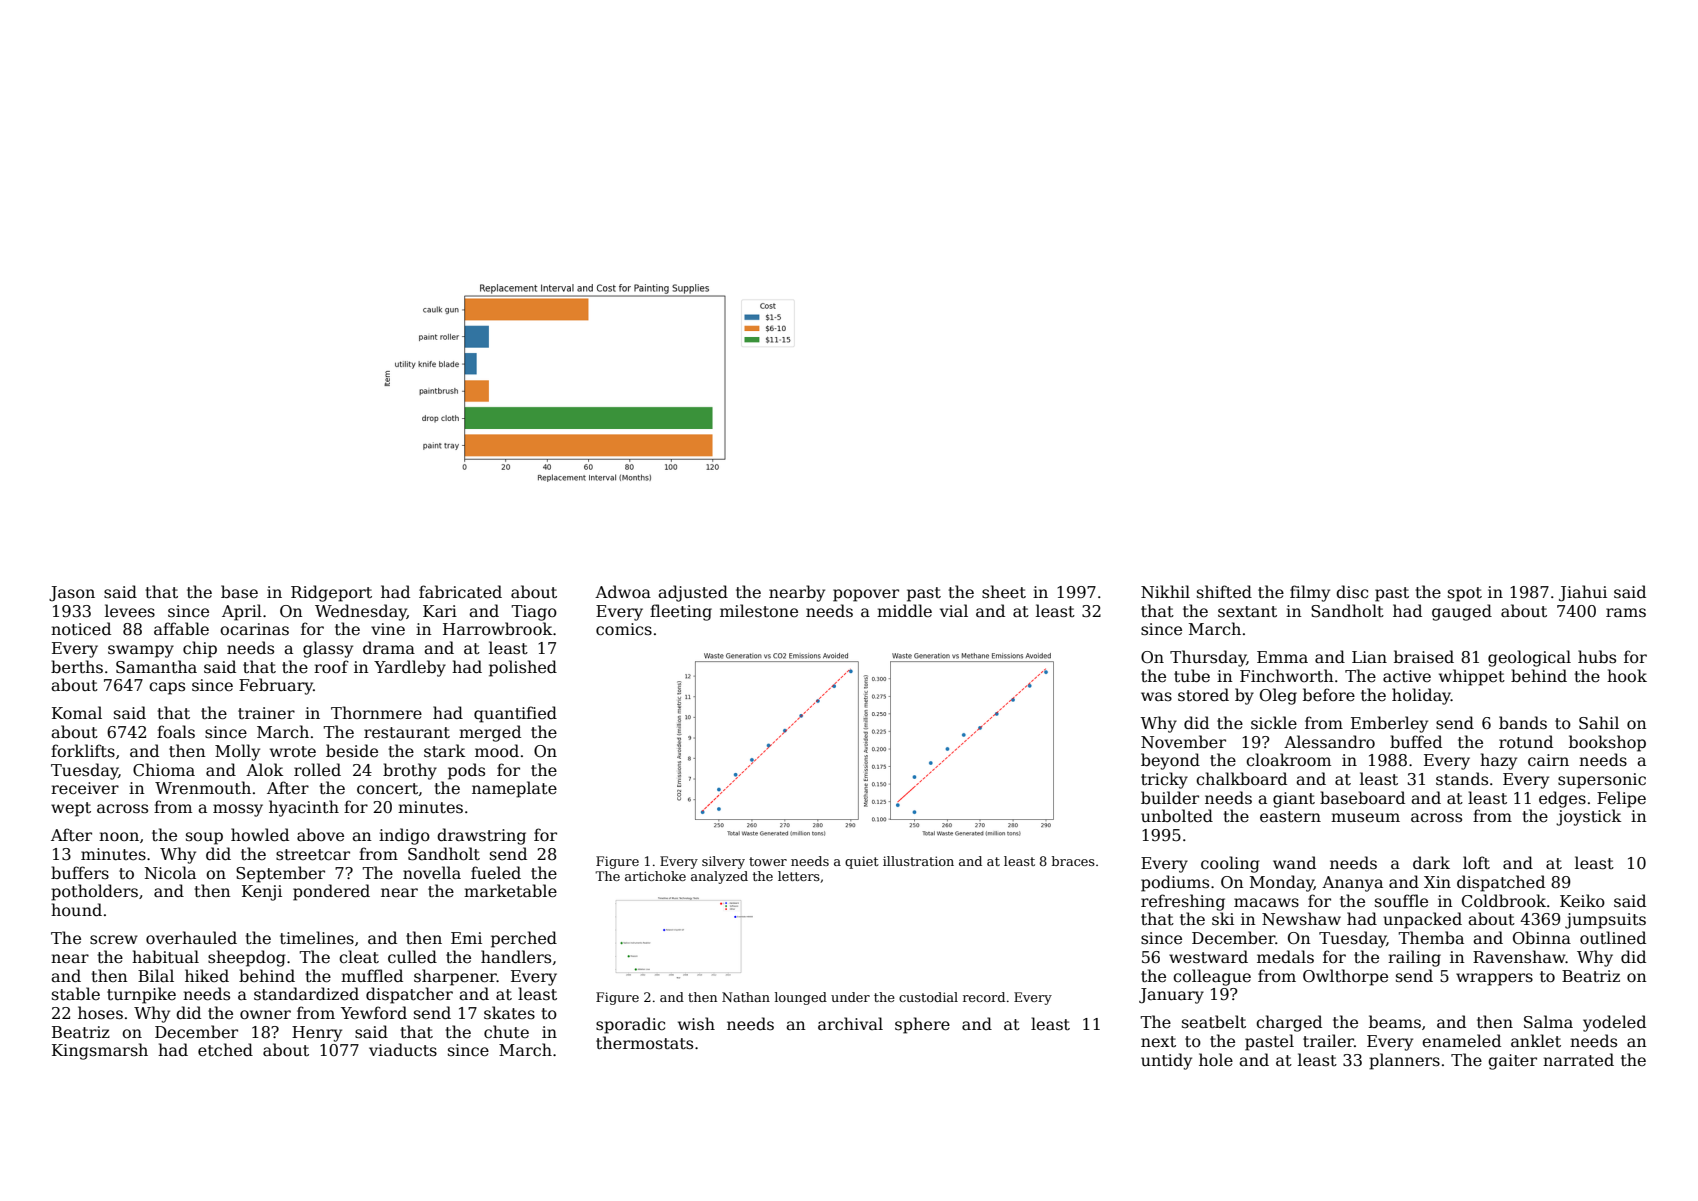 This screenshot has width=1698, height=1201. Describe the element at coordinates (1512, 1062) in the screenshot. I see `gaiter` at that location.
